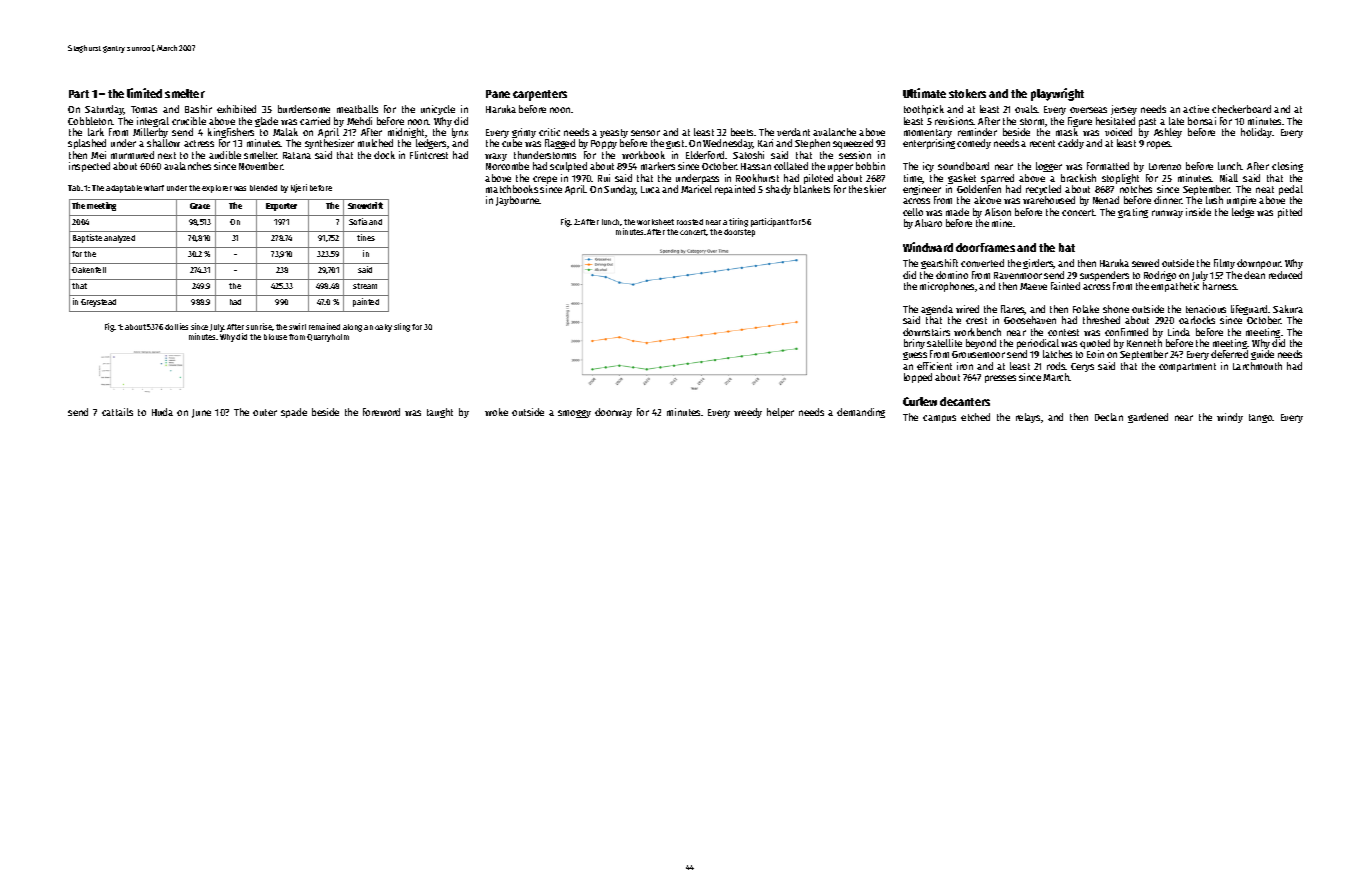  Describe the element at coordinates (748, 413) in the document. I see `weedy` at that location.
